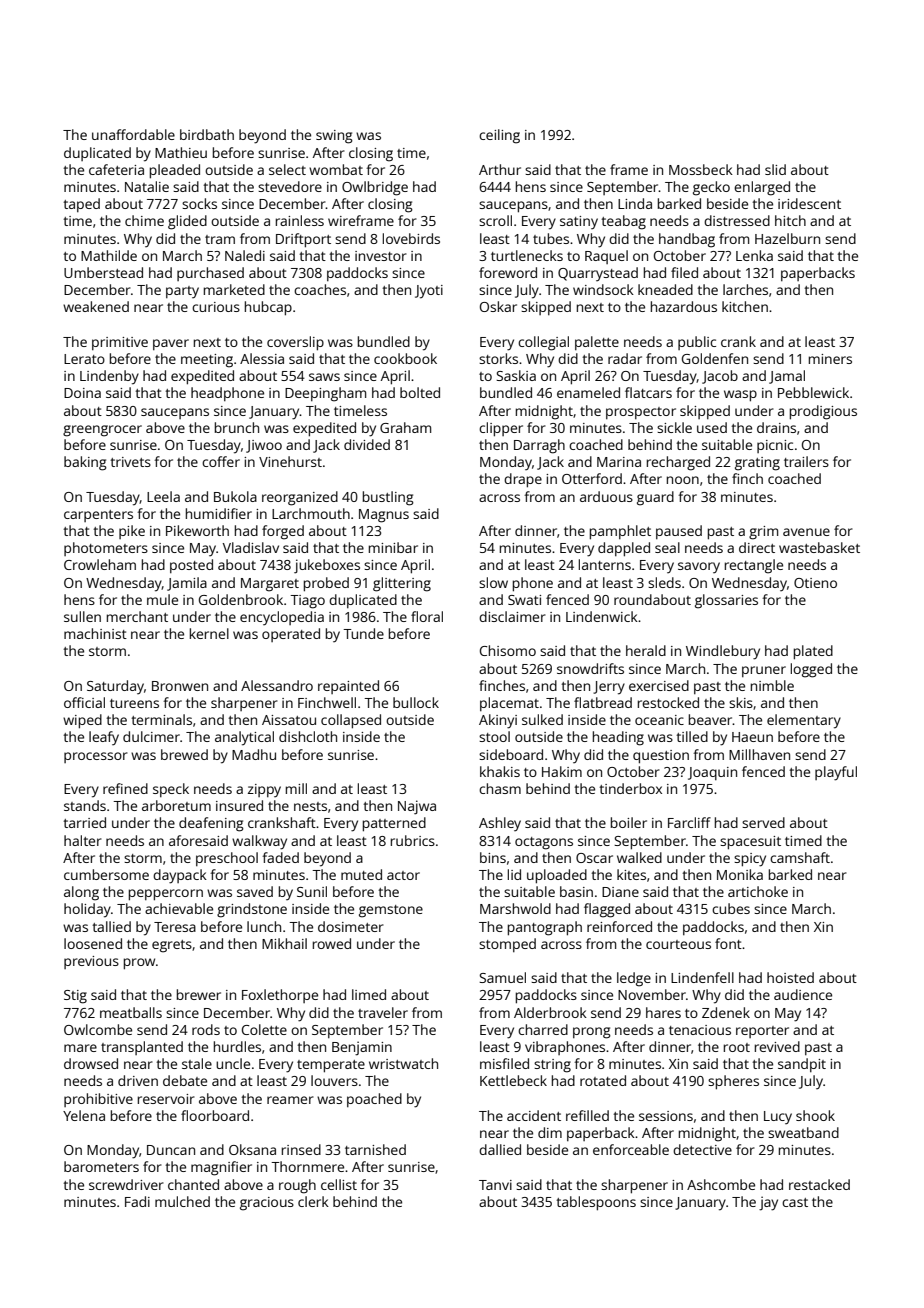  I want to click on Mathilde, so click(109, 255).
